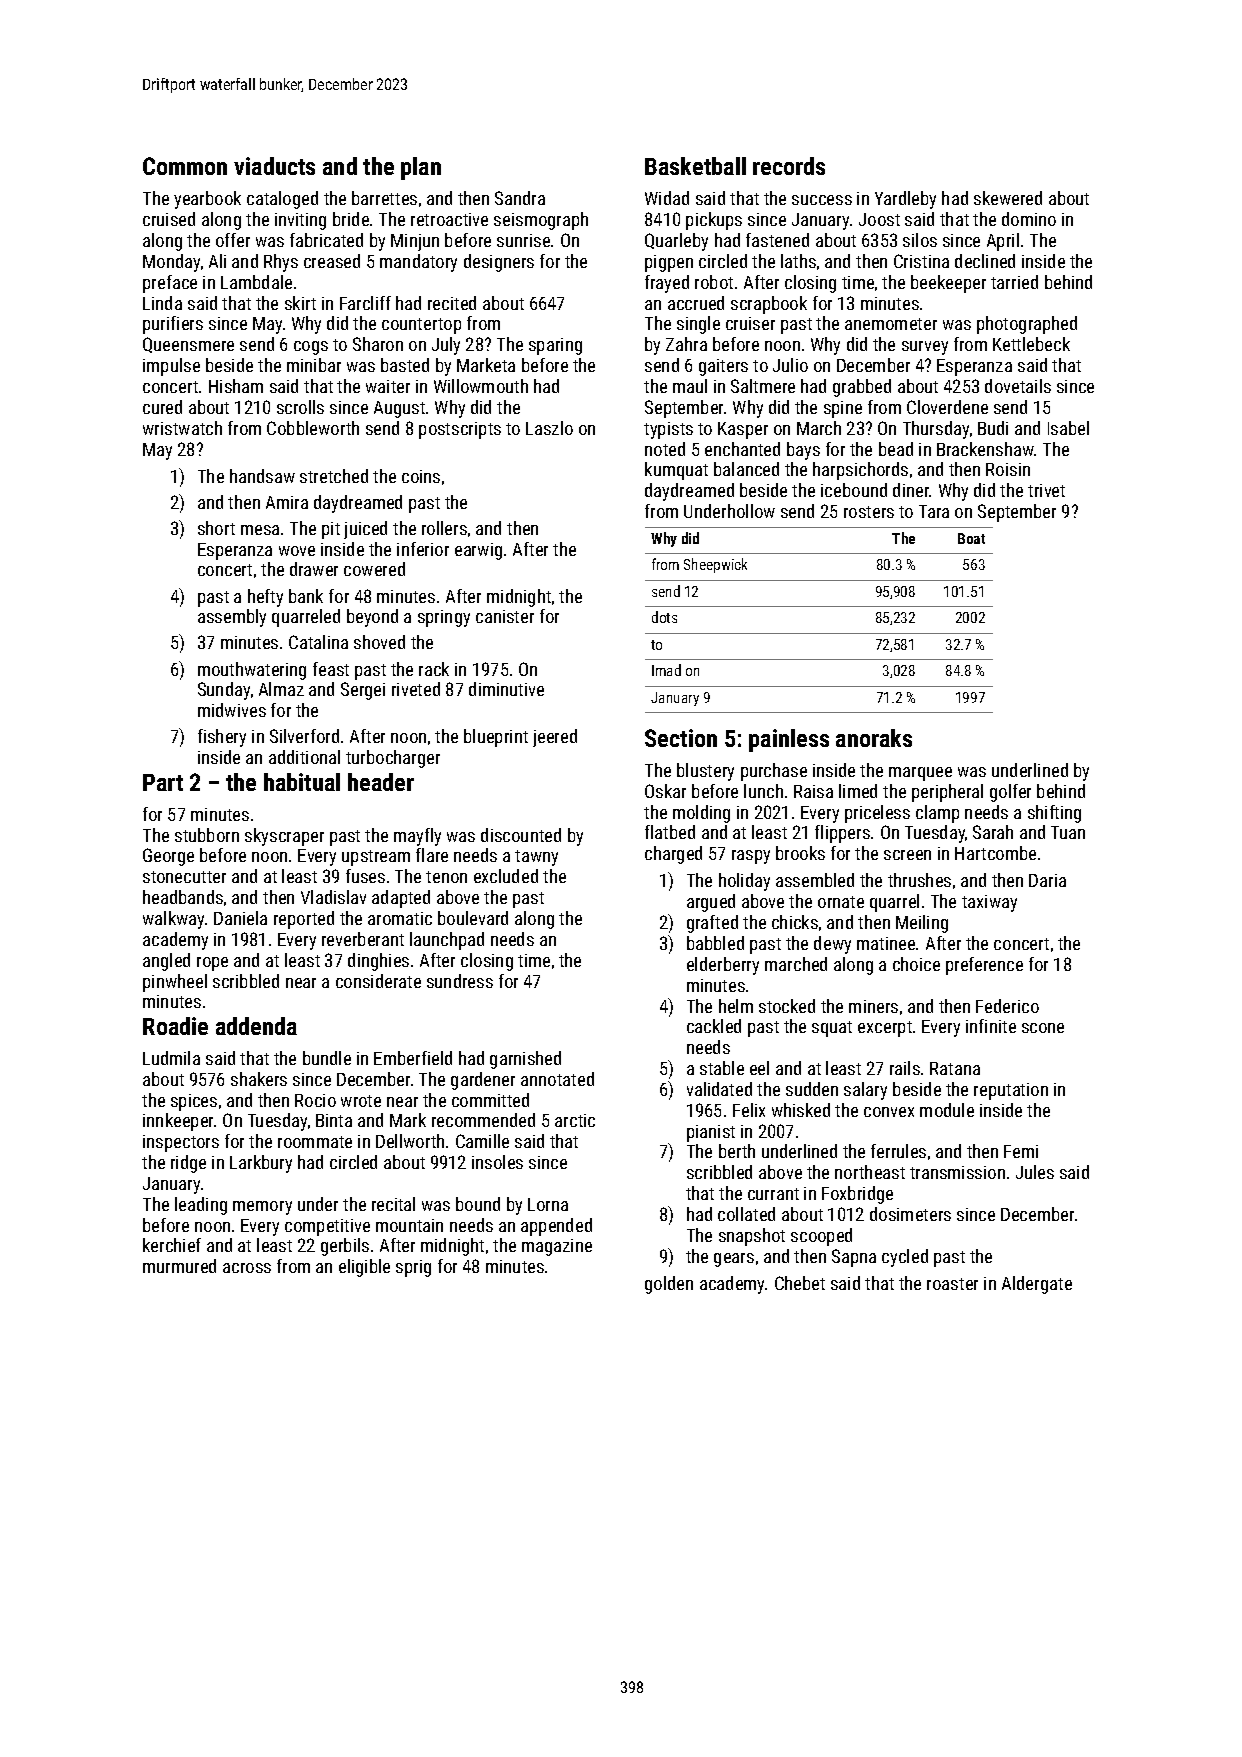 The image size is (1242, 1757). What do you see at coordinates (925, 348) in the document?
I see `survey` at bounding box center [925, 348].
